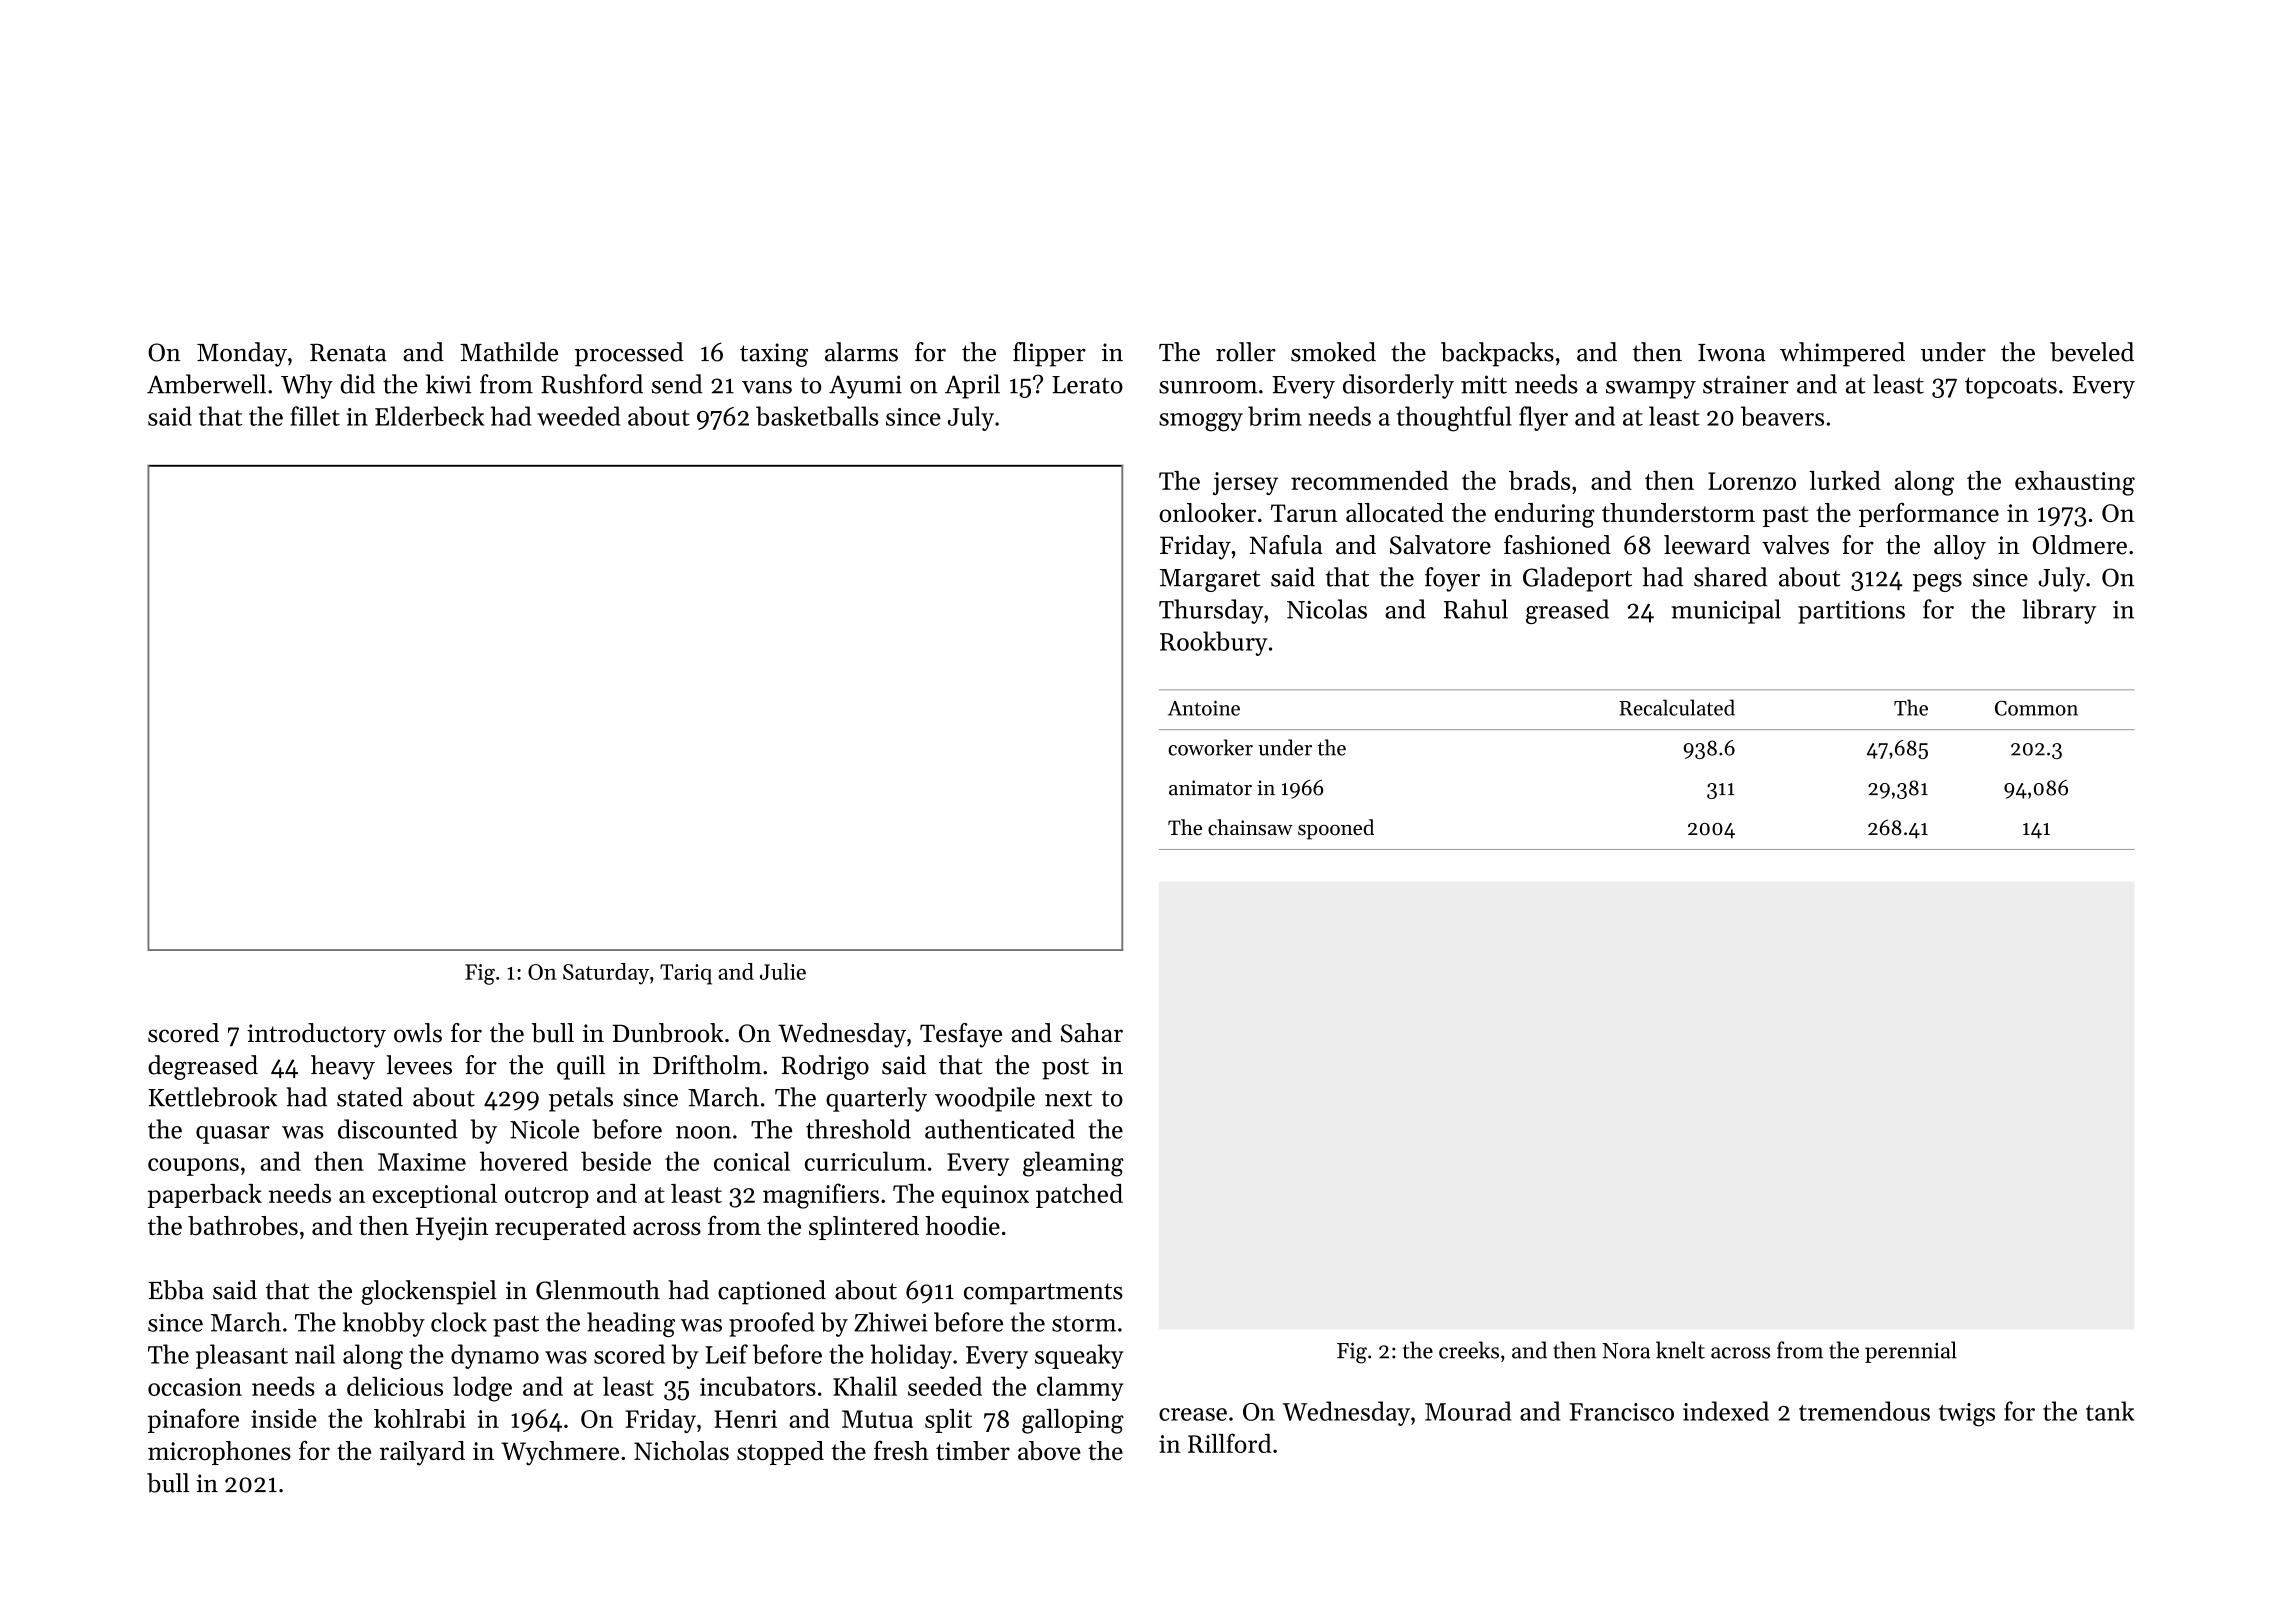 Image resolution: width=2282 pixels, height=1614 pixels. I want to click on tank, so click(2110, 1411).
